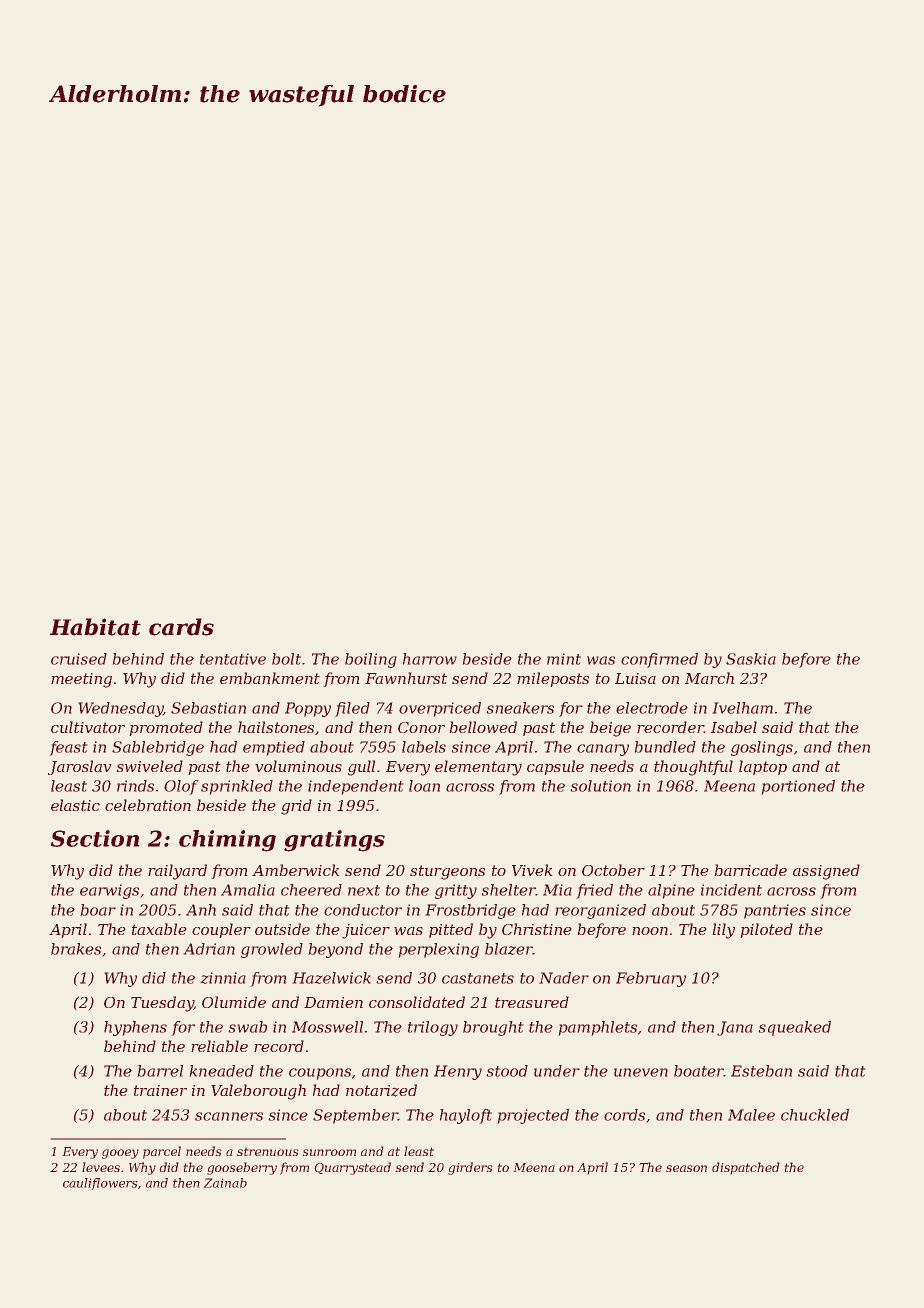 This screenshot has height=1308, width=924. I want to click on gritty, so click(456, 891).
